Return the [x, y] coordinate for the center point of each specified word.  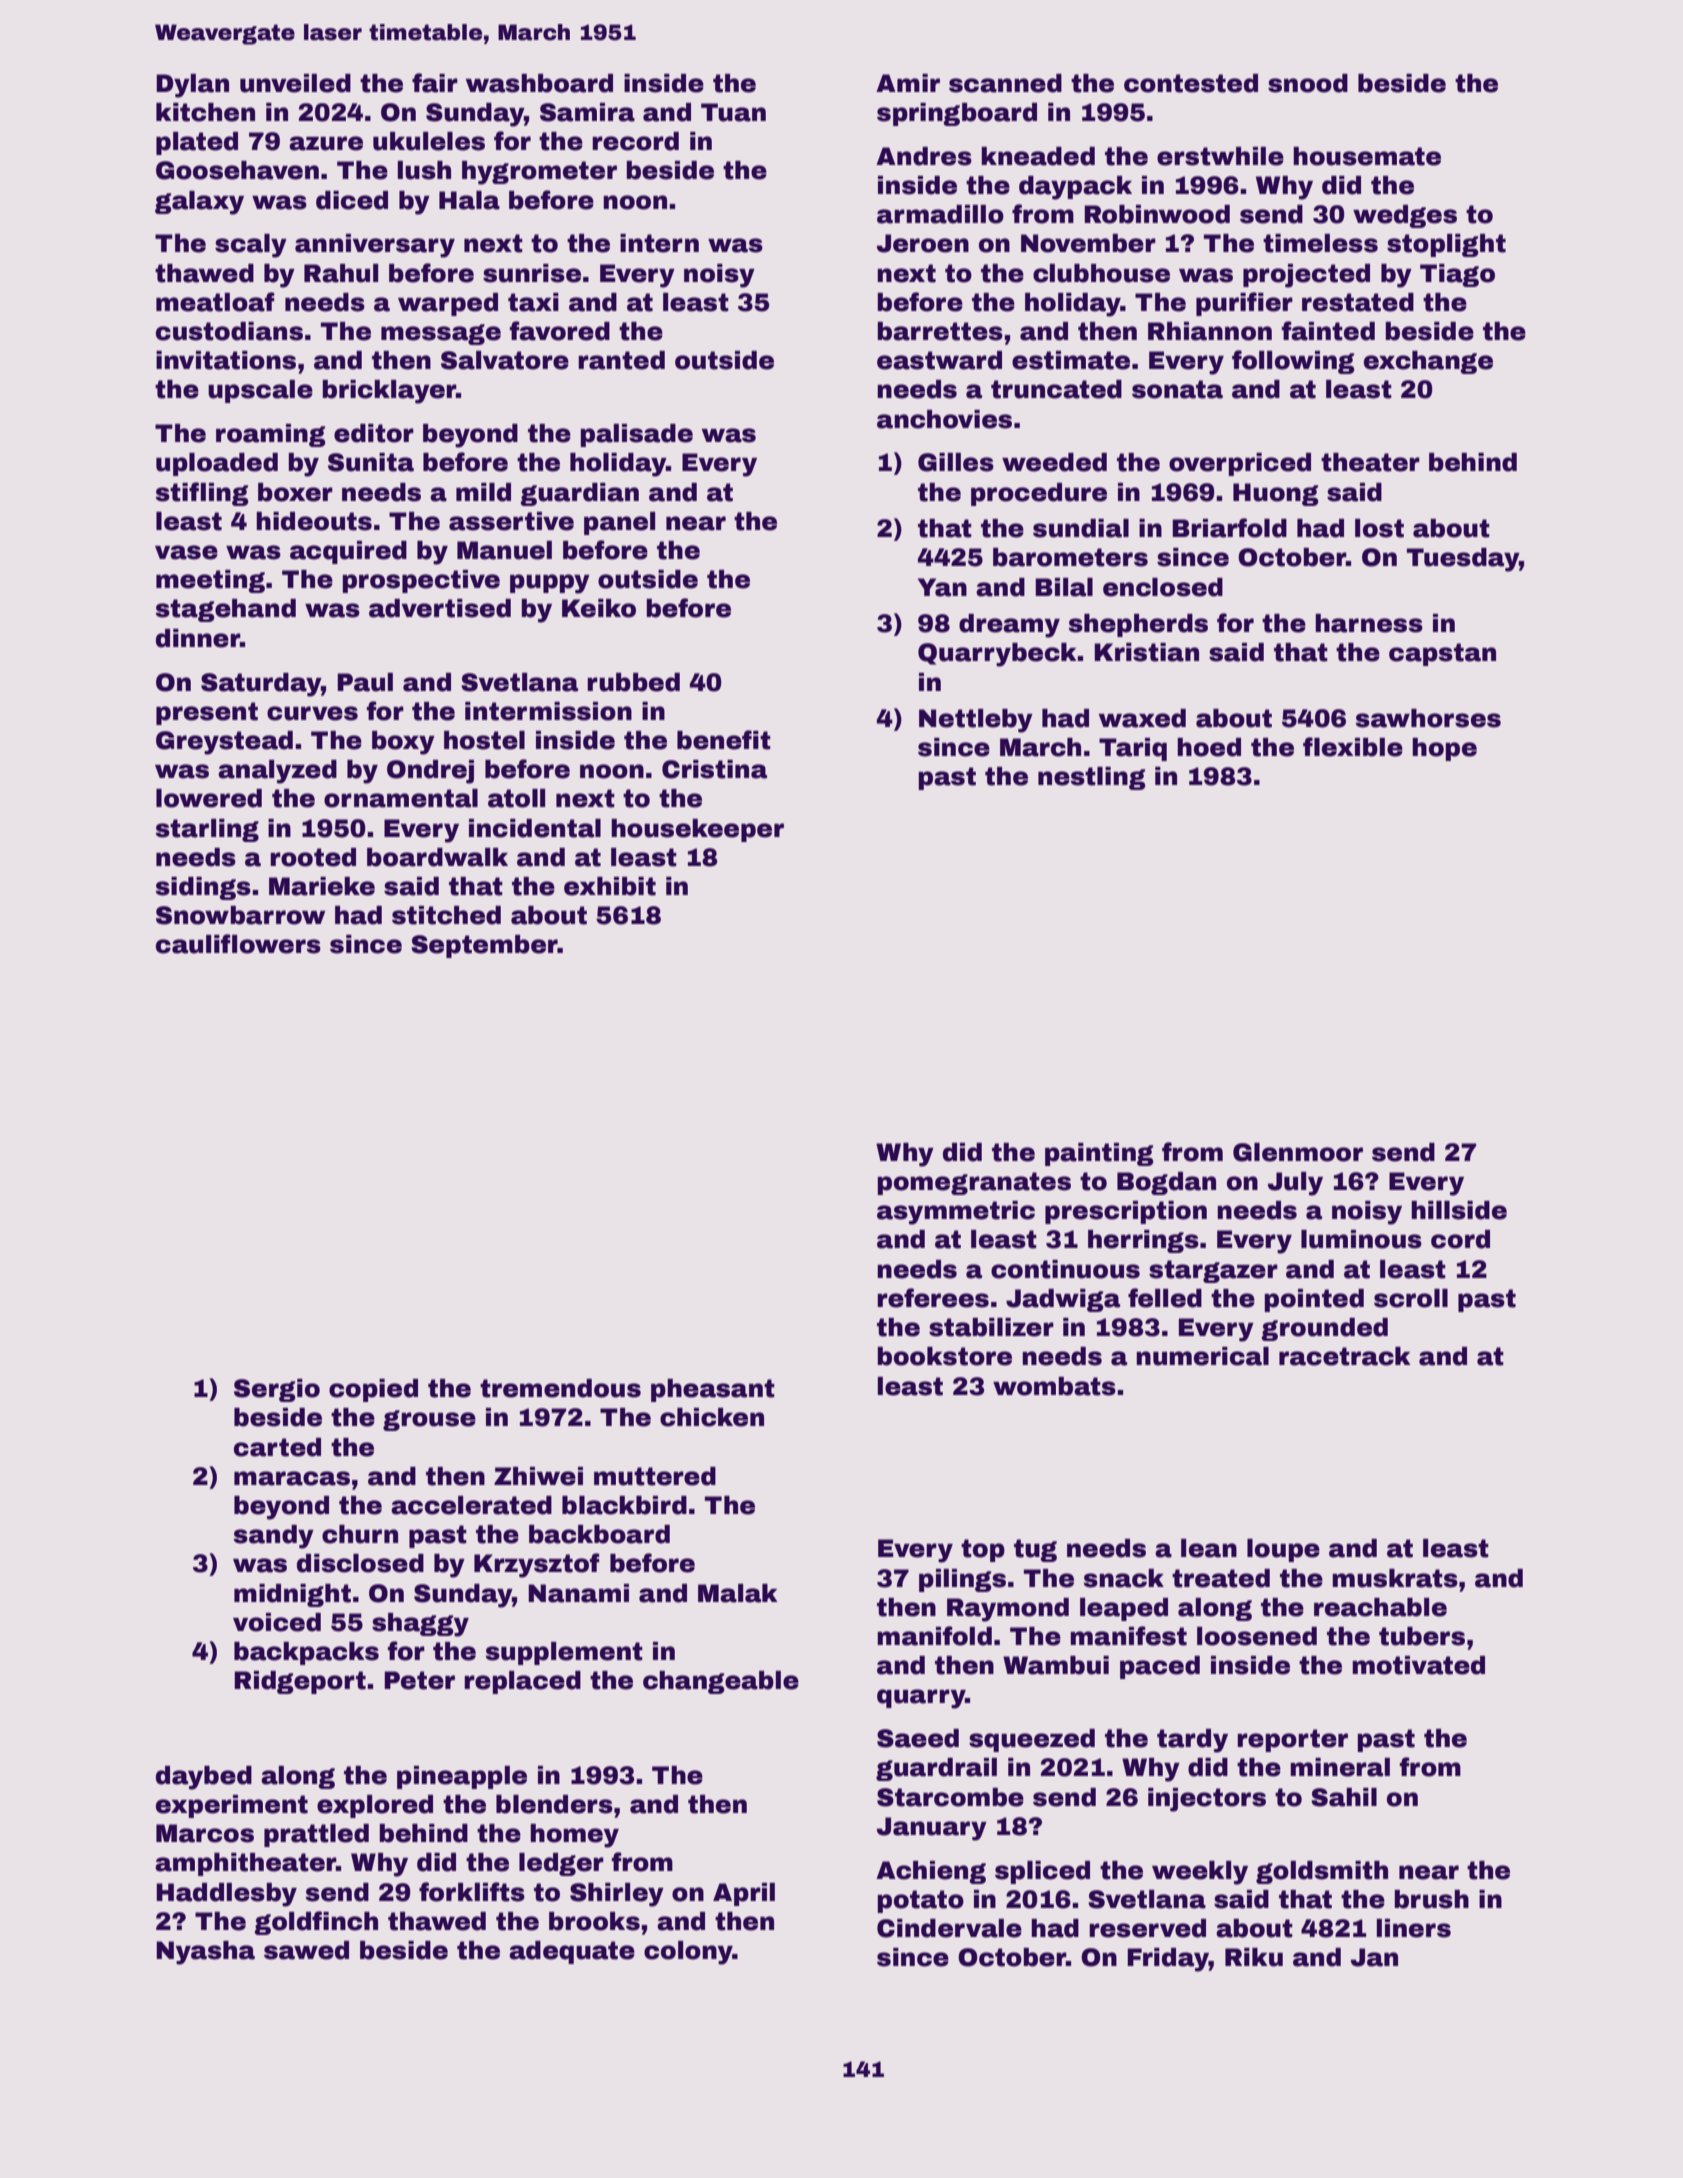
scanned [1005, 83]
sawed [306, 1950]
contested [1191, 83]
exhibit [610, 886]
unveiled [295, 83]
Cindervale [949, 1928]
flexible [1353, 747]
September [484, 946]
